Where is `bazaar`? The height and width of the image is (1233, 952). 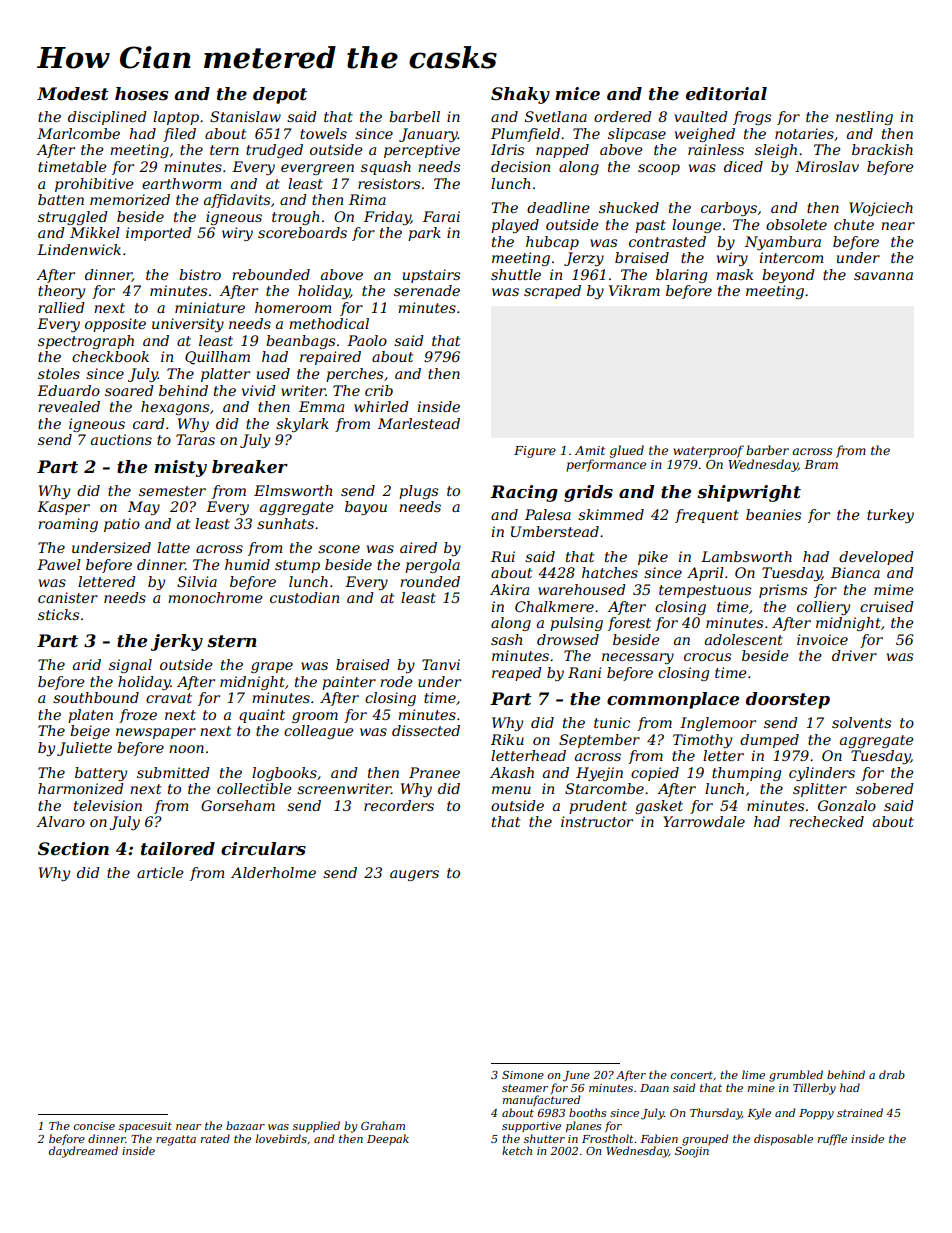
bazaar is located at coordinates (245, 1125).
